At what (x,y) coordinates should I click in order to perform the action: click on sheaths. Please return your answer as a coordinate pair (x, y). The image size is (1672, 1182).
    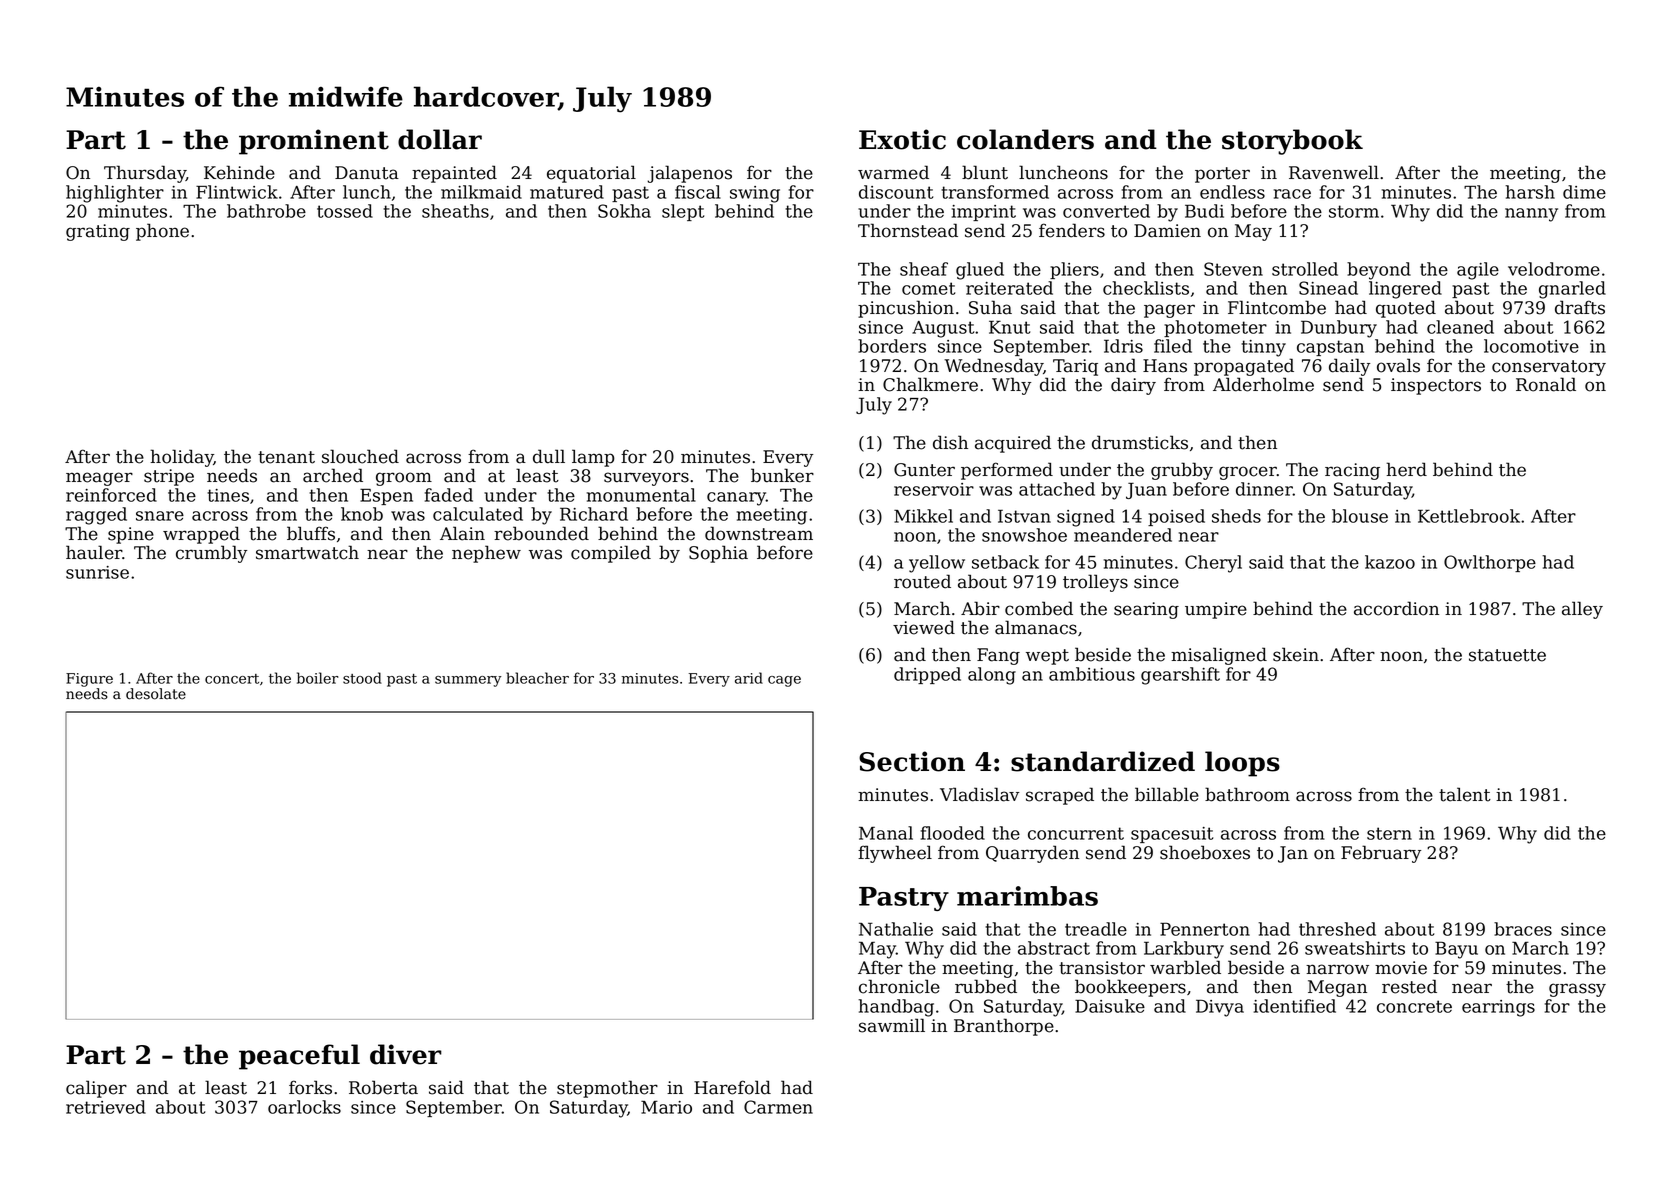
    Looking at the image, I should click on (455, 211).
